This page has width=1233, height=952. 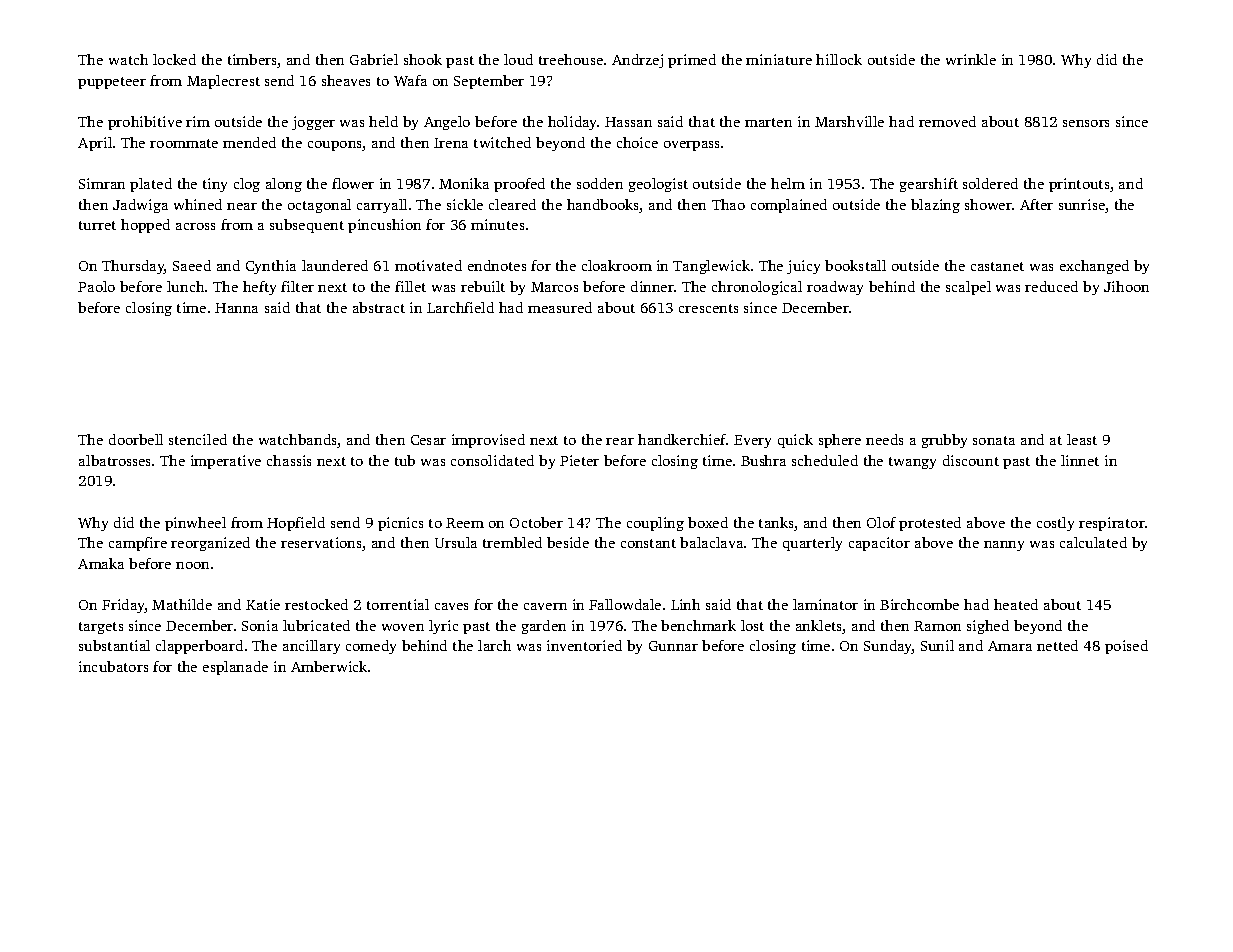 What do you see at coordinates (379, 307) in the page?
I see `abstract` at bounding box center [379, 307].
